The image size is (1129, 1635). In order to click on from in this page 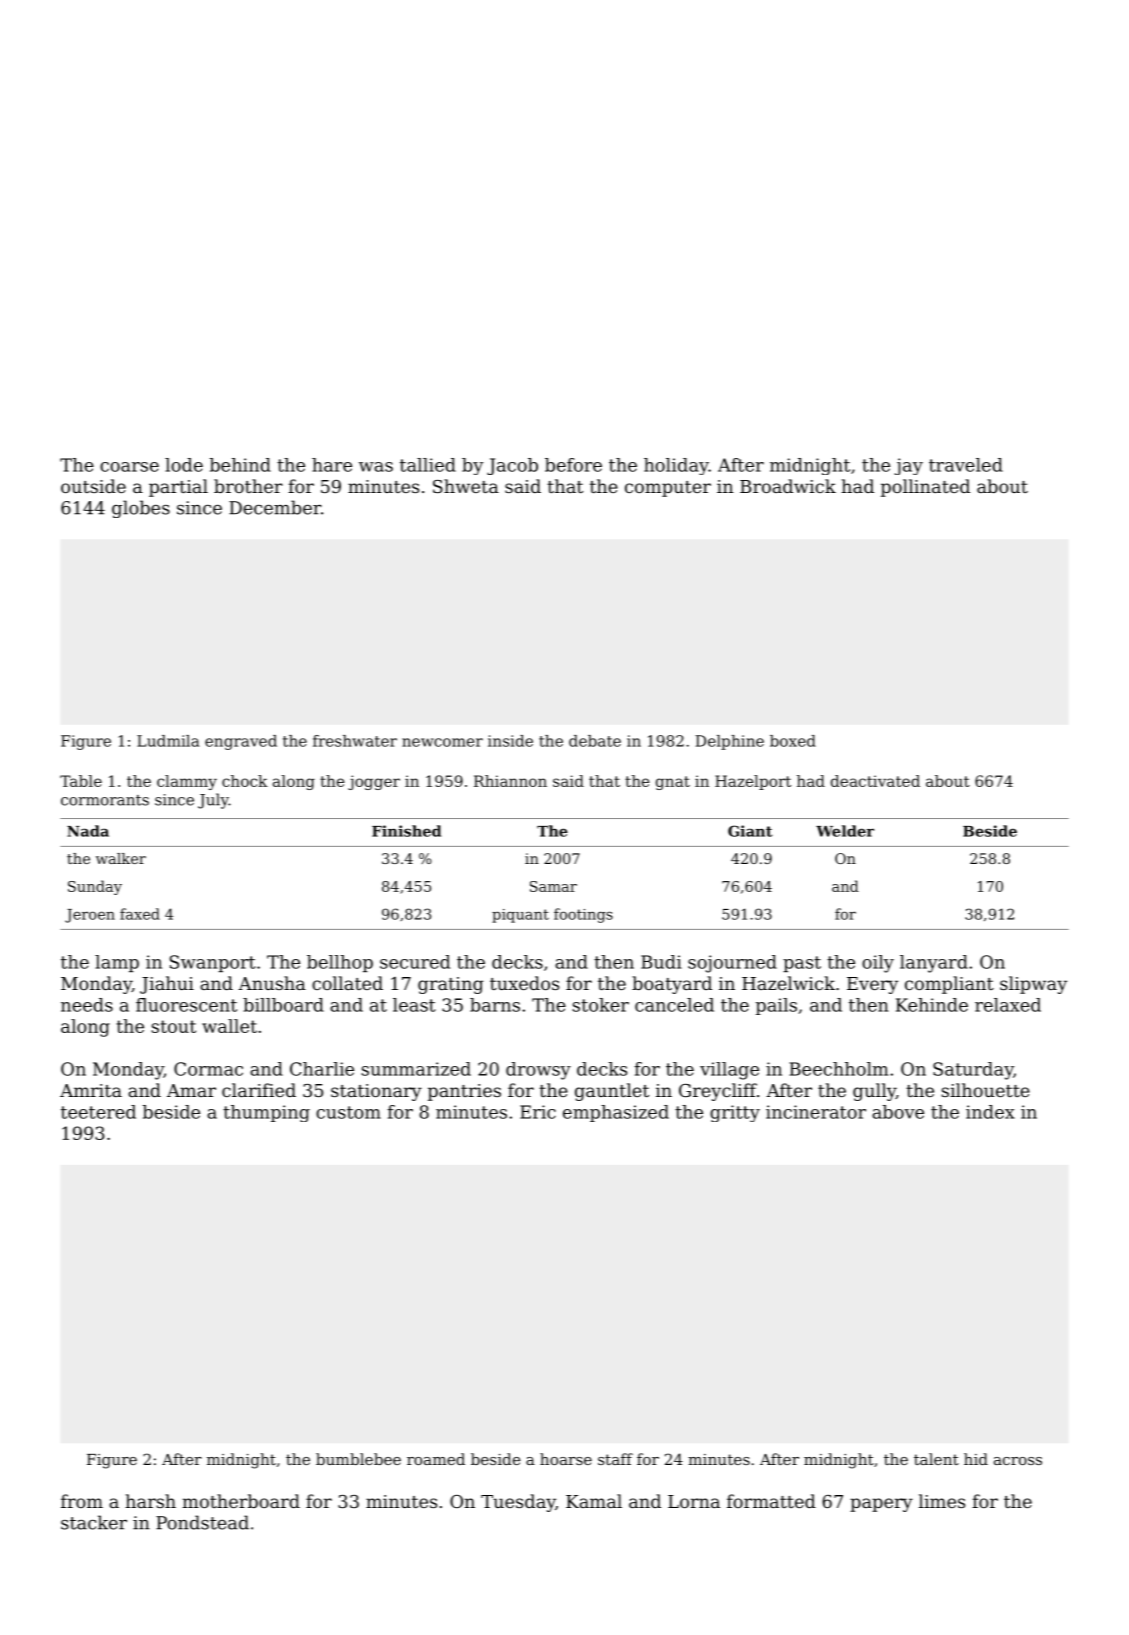, I will do `click(82, 1501)`.
